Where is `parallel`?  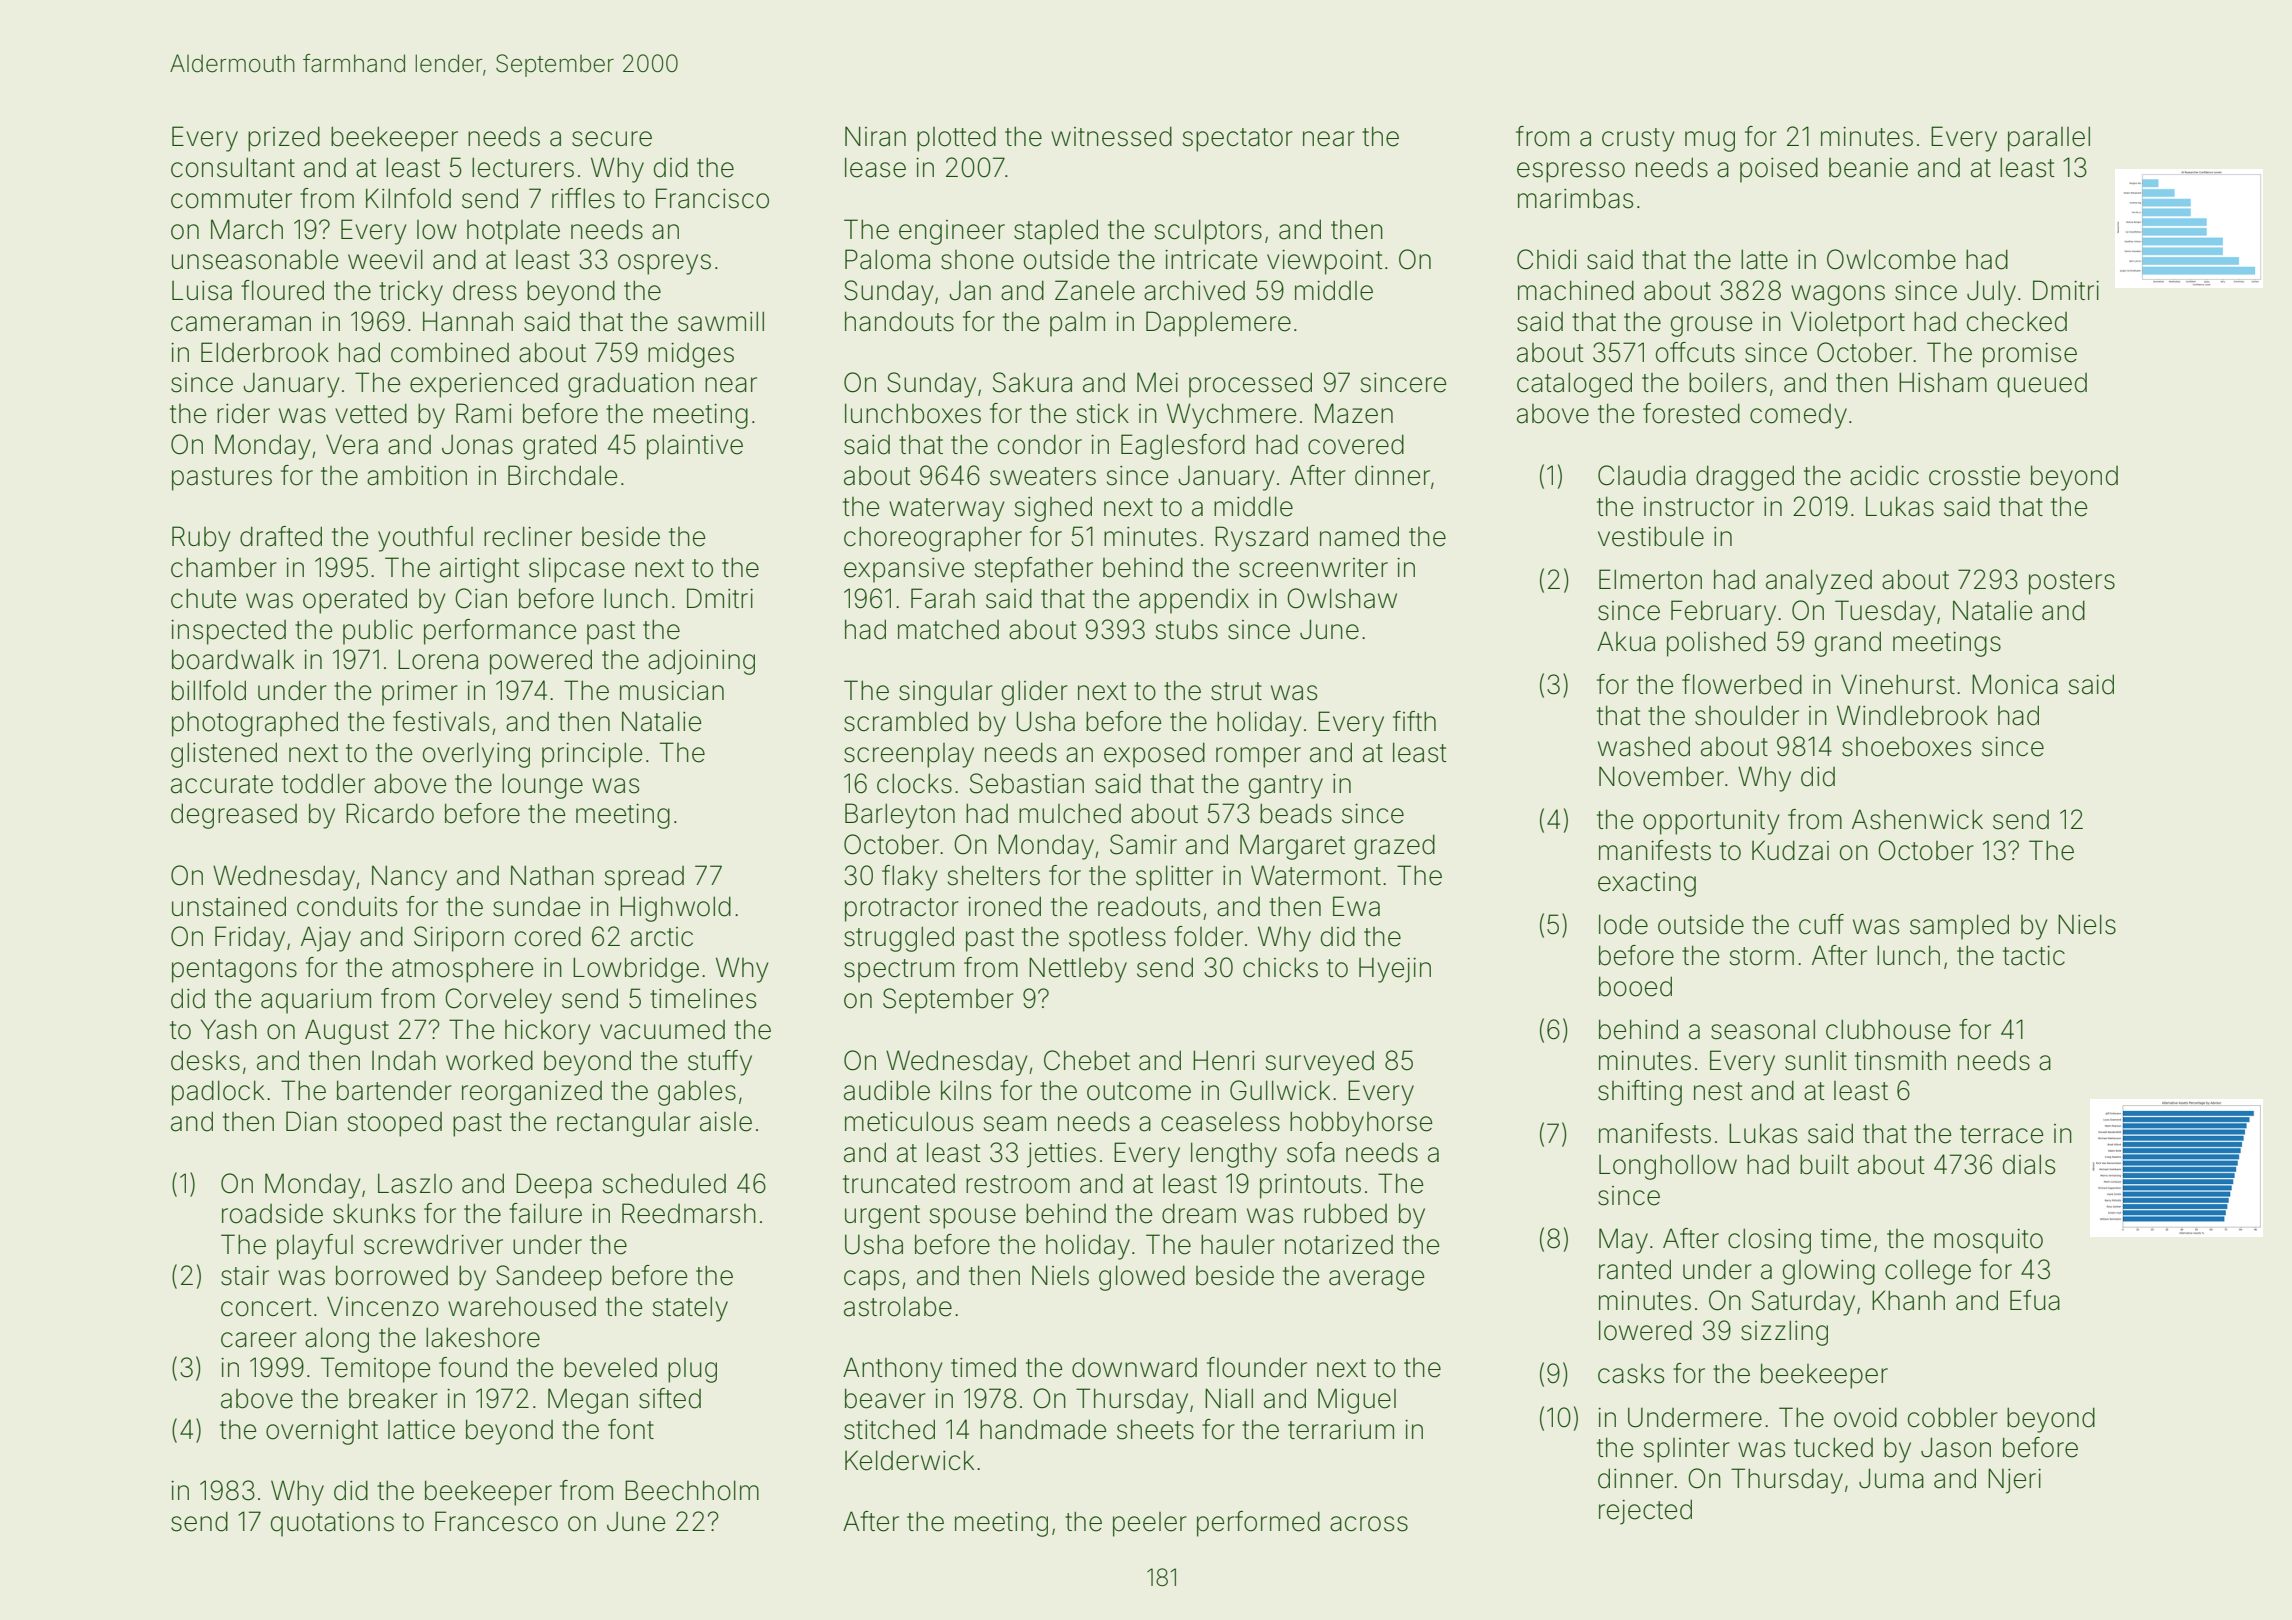 parallel is located at coordinates (2049, 139).
